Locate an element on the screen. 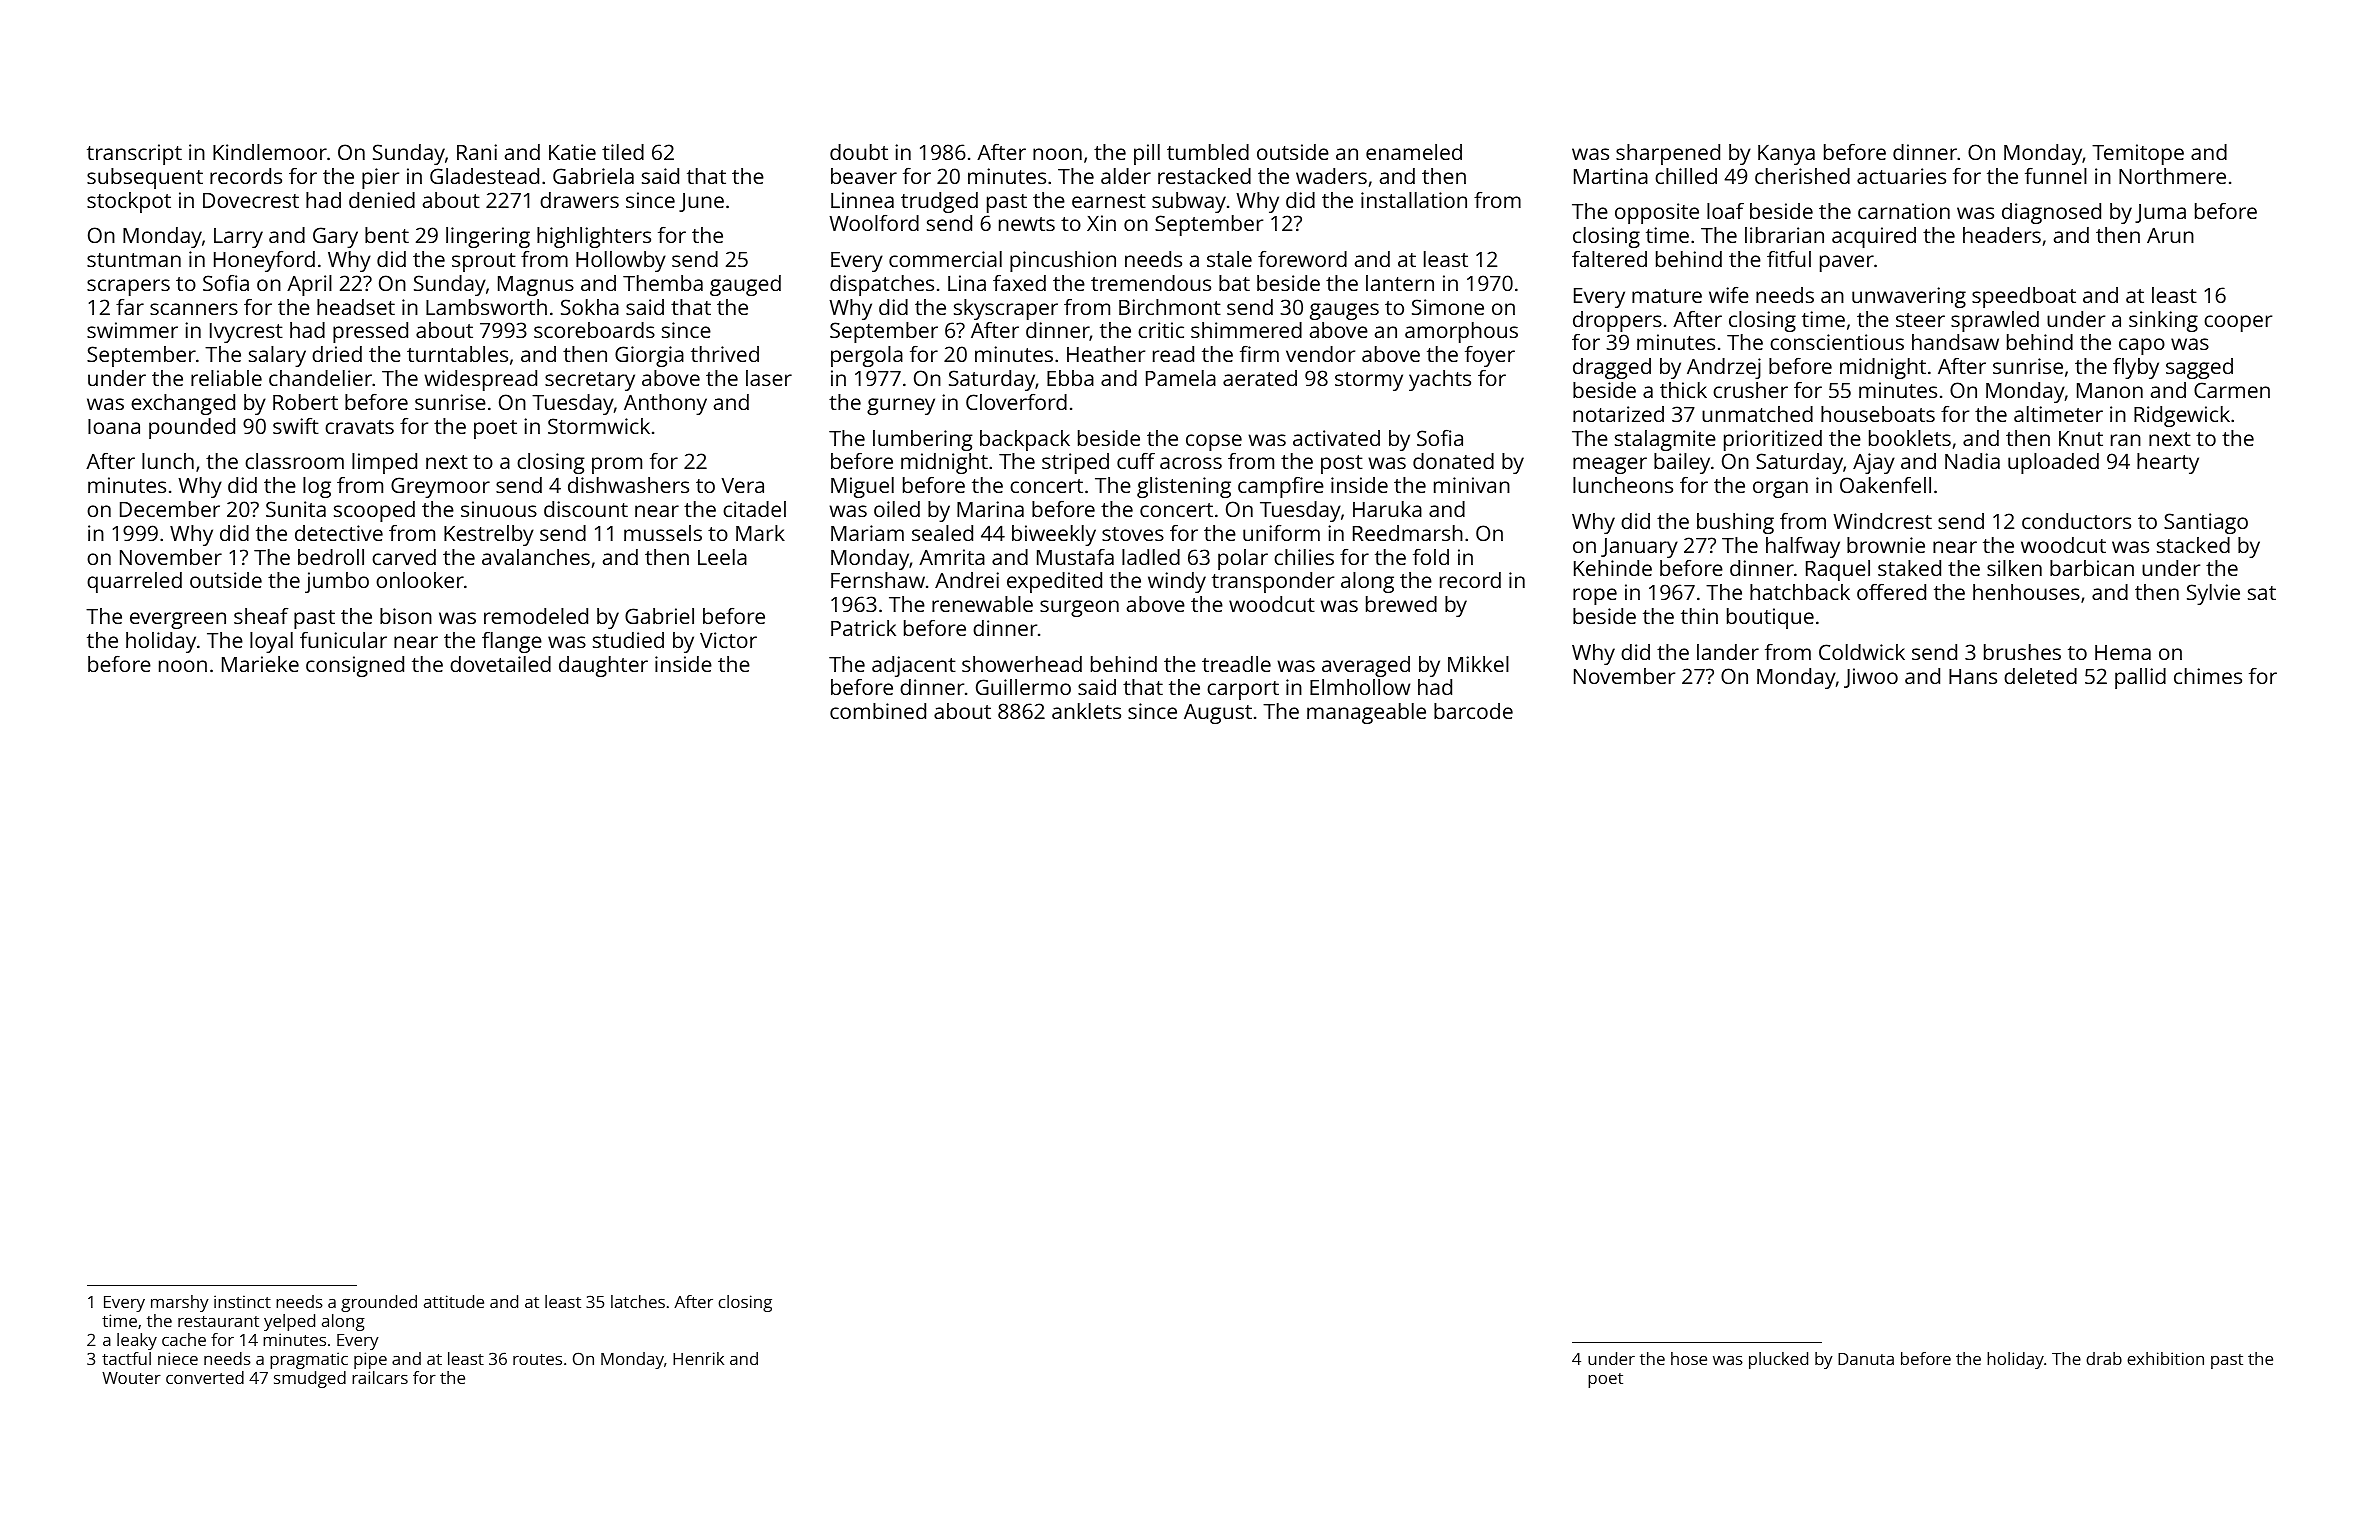 Image resolution: width=2364 pixels, height=1530 pixels. Henrik is located at coordinates (698, 1358).
